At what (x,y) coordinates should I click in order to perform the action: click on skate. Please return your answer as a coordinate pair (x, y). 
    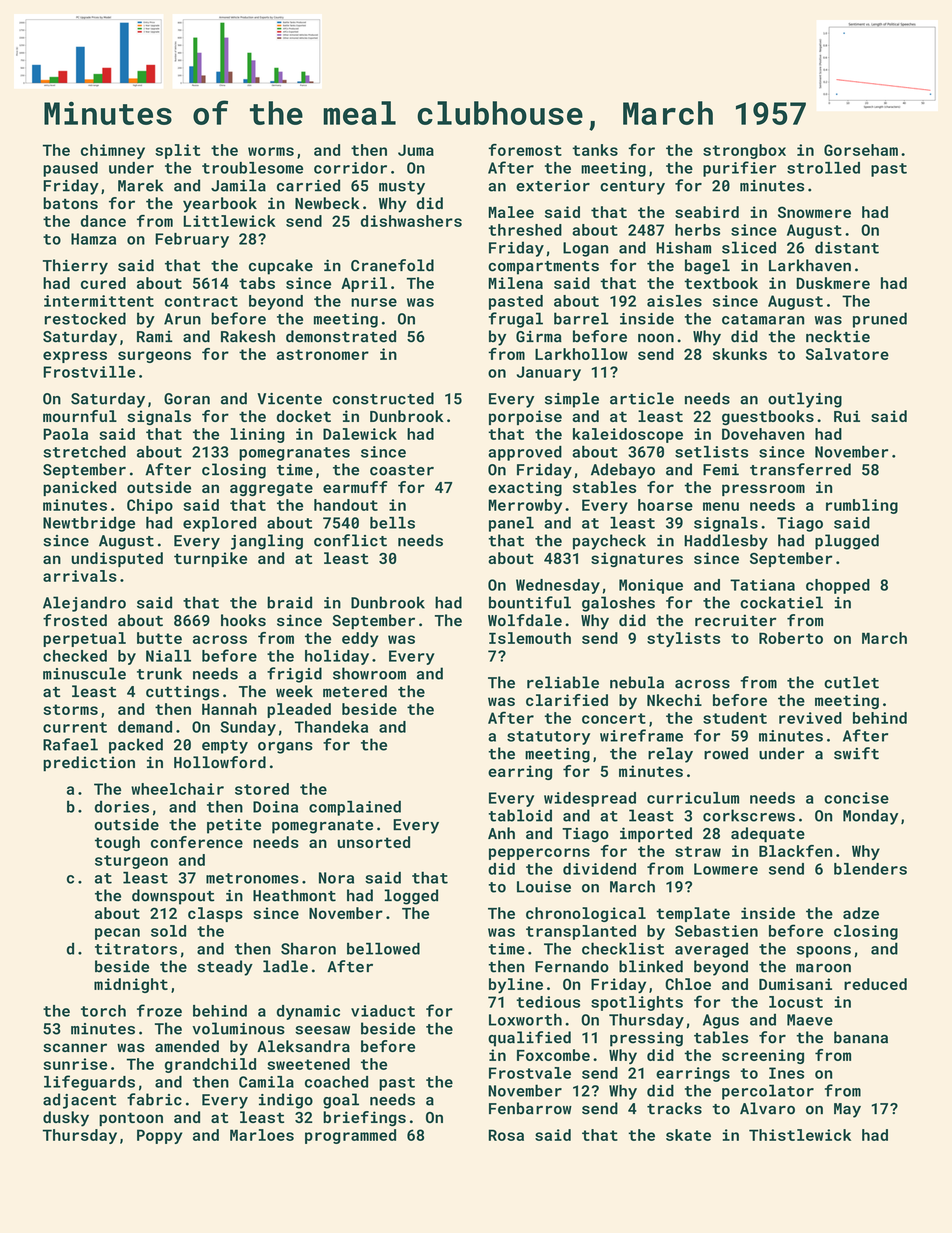
    Looking at the image, I should click on (688, 1135).
